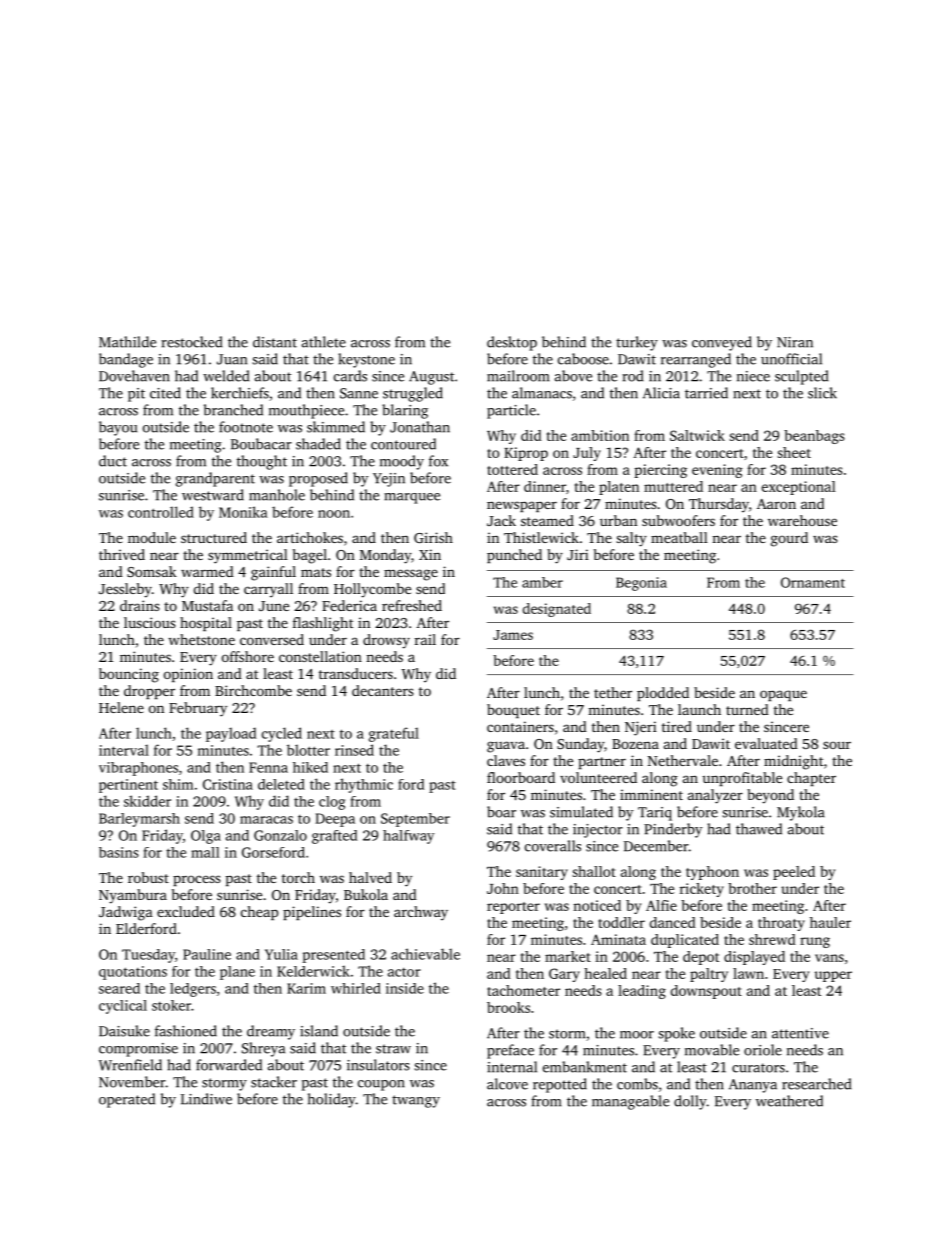  What do you see at coordinates (364, 785) in the screenshot?
I see `rhythmic` at bounding box center [364, 785].
